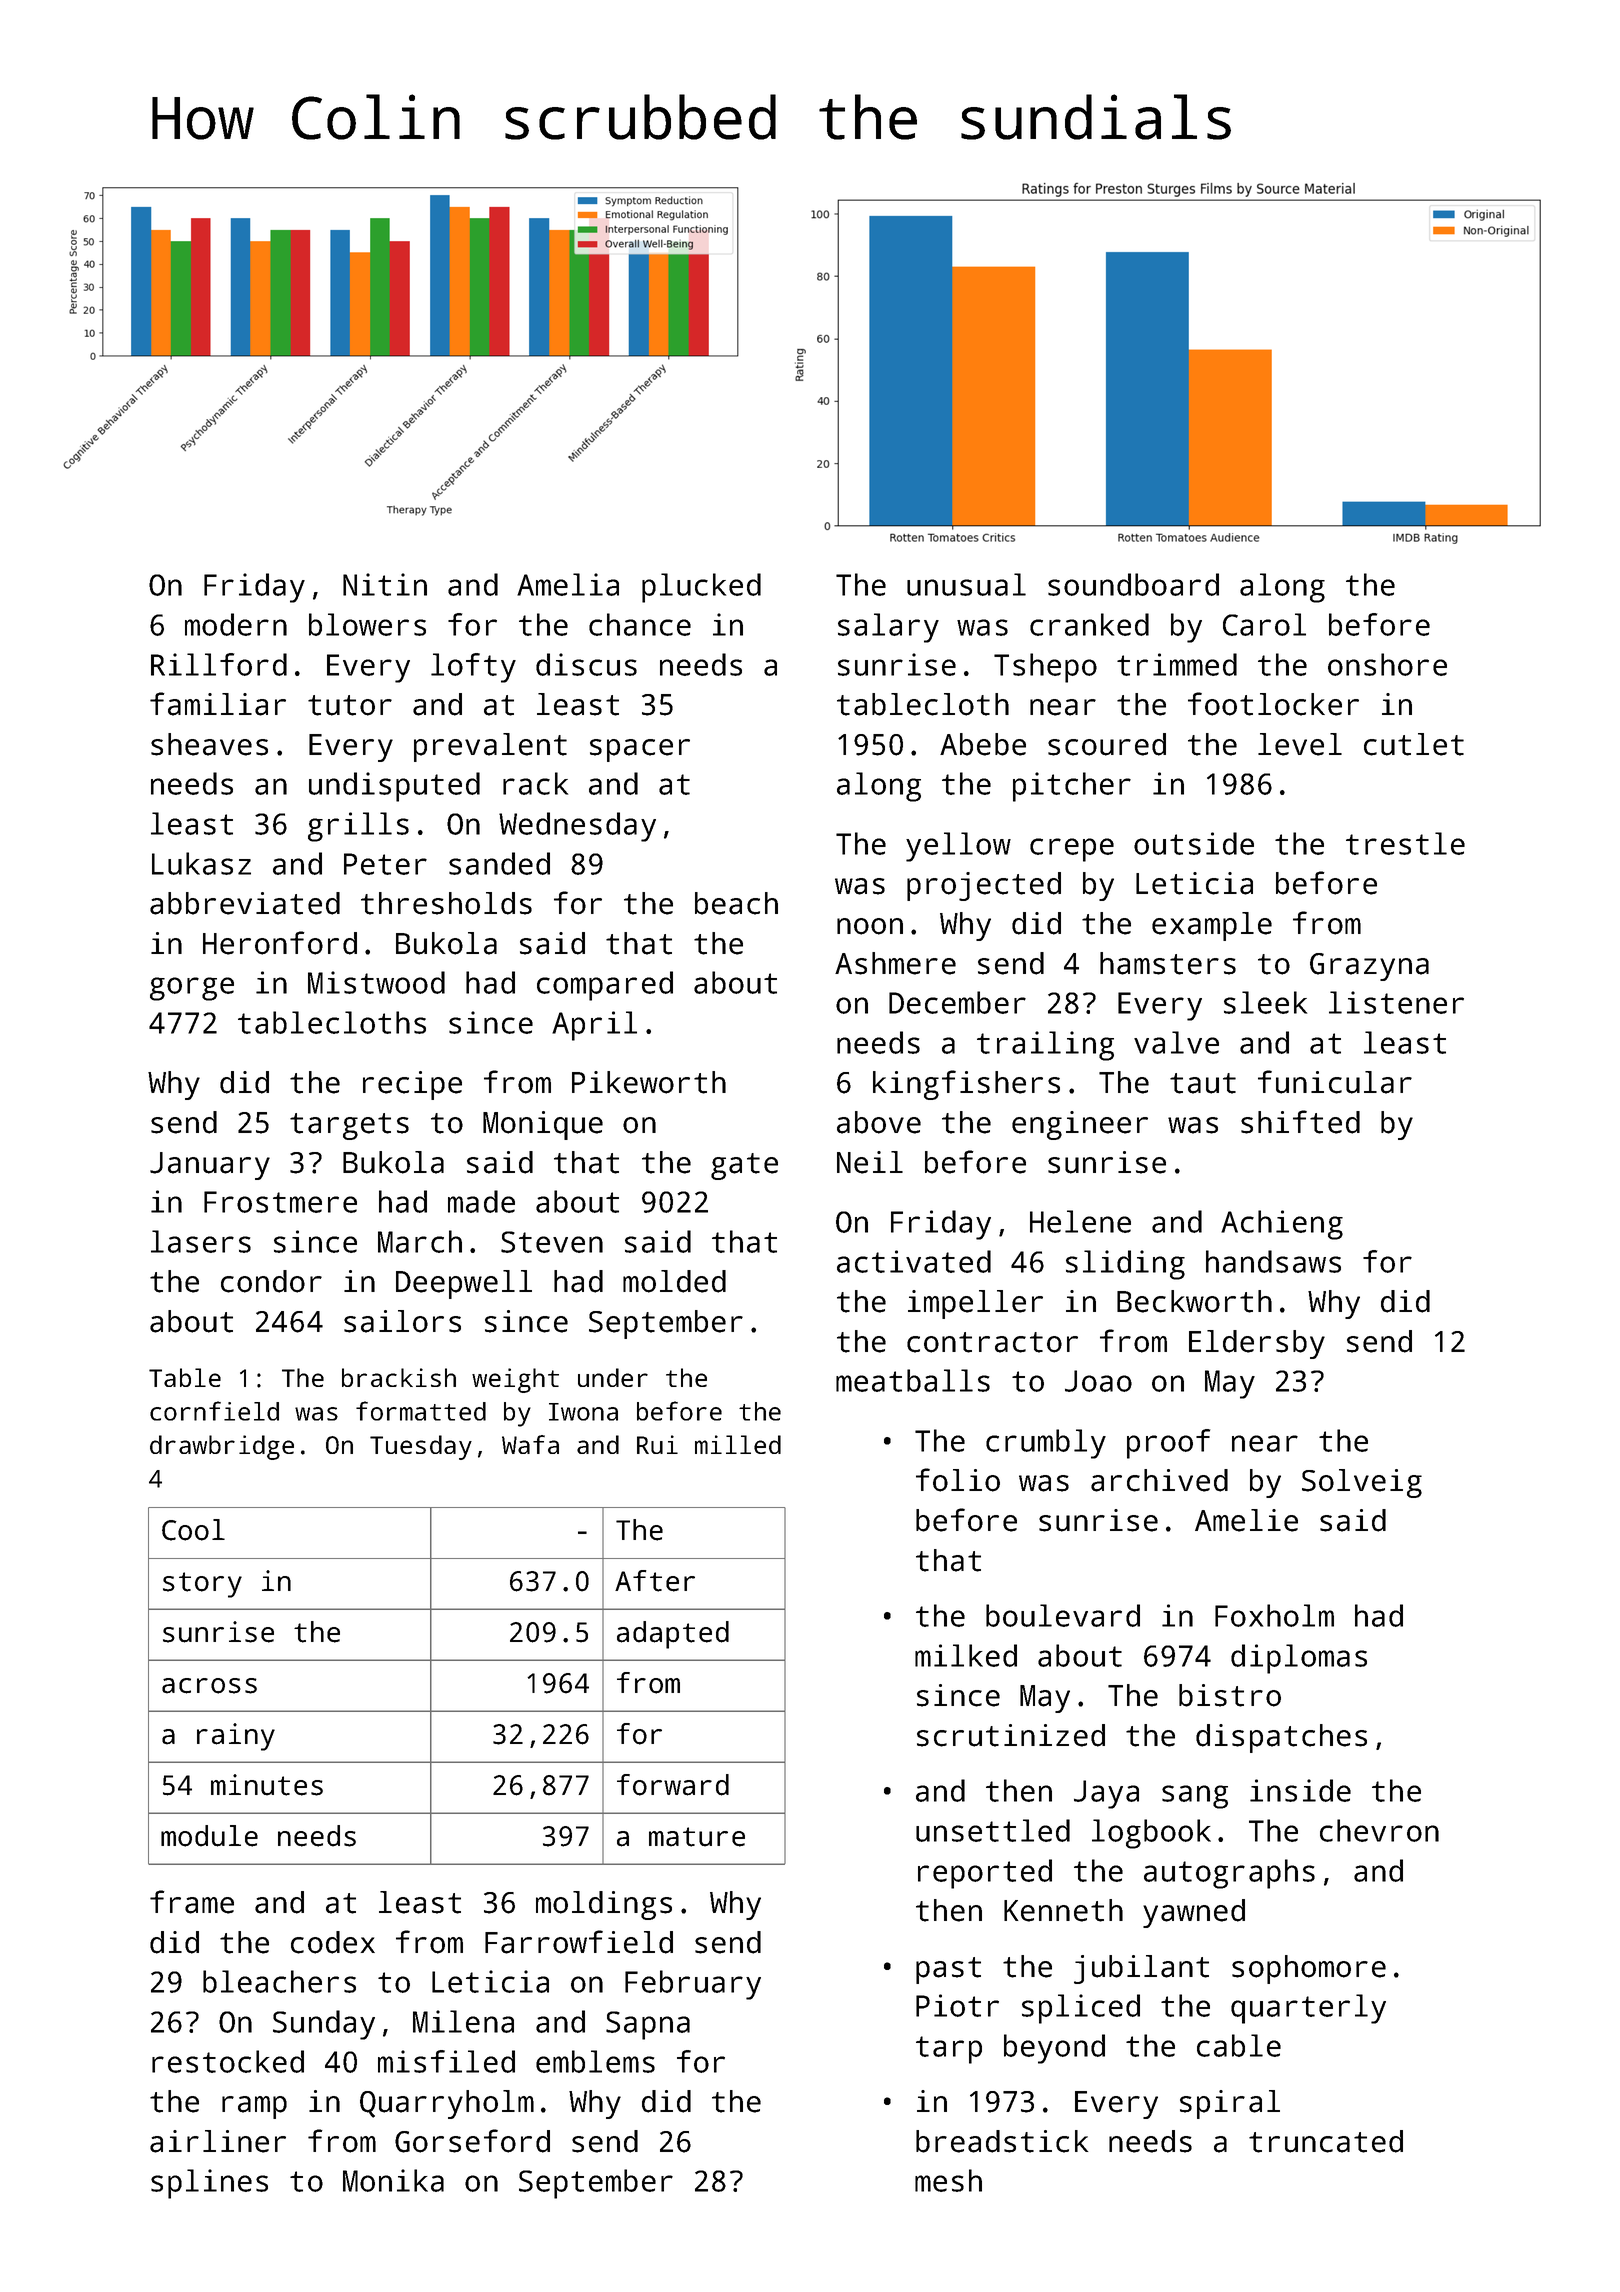 The width and height of the screenshot is (1620, 2292). Describe the element at coordinates (948, 2180) in the screenshot. I see `mesh` at that location.
